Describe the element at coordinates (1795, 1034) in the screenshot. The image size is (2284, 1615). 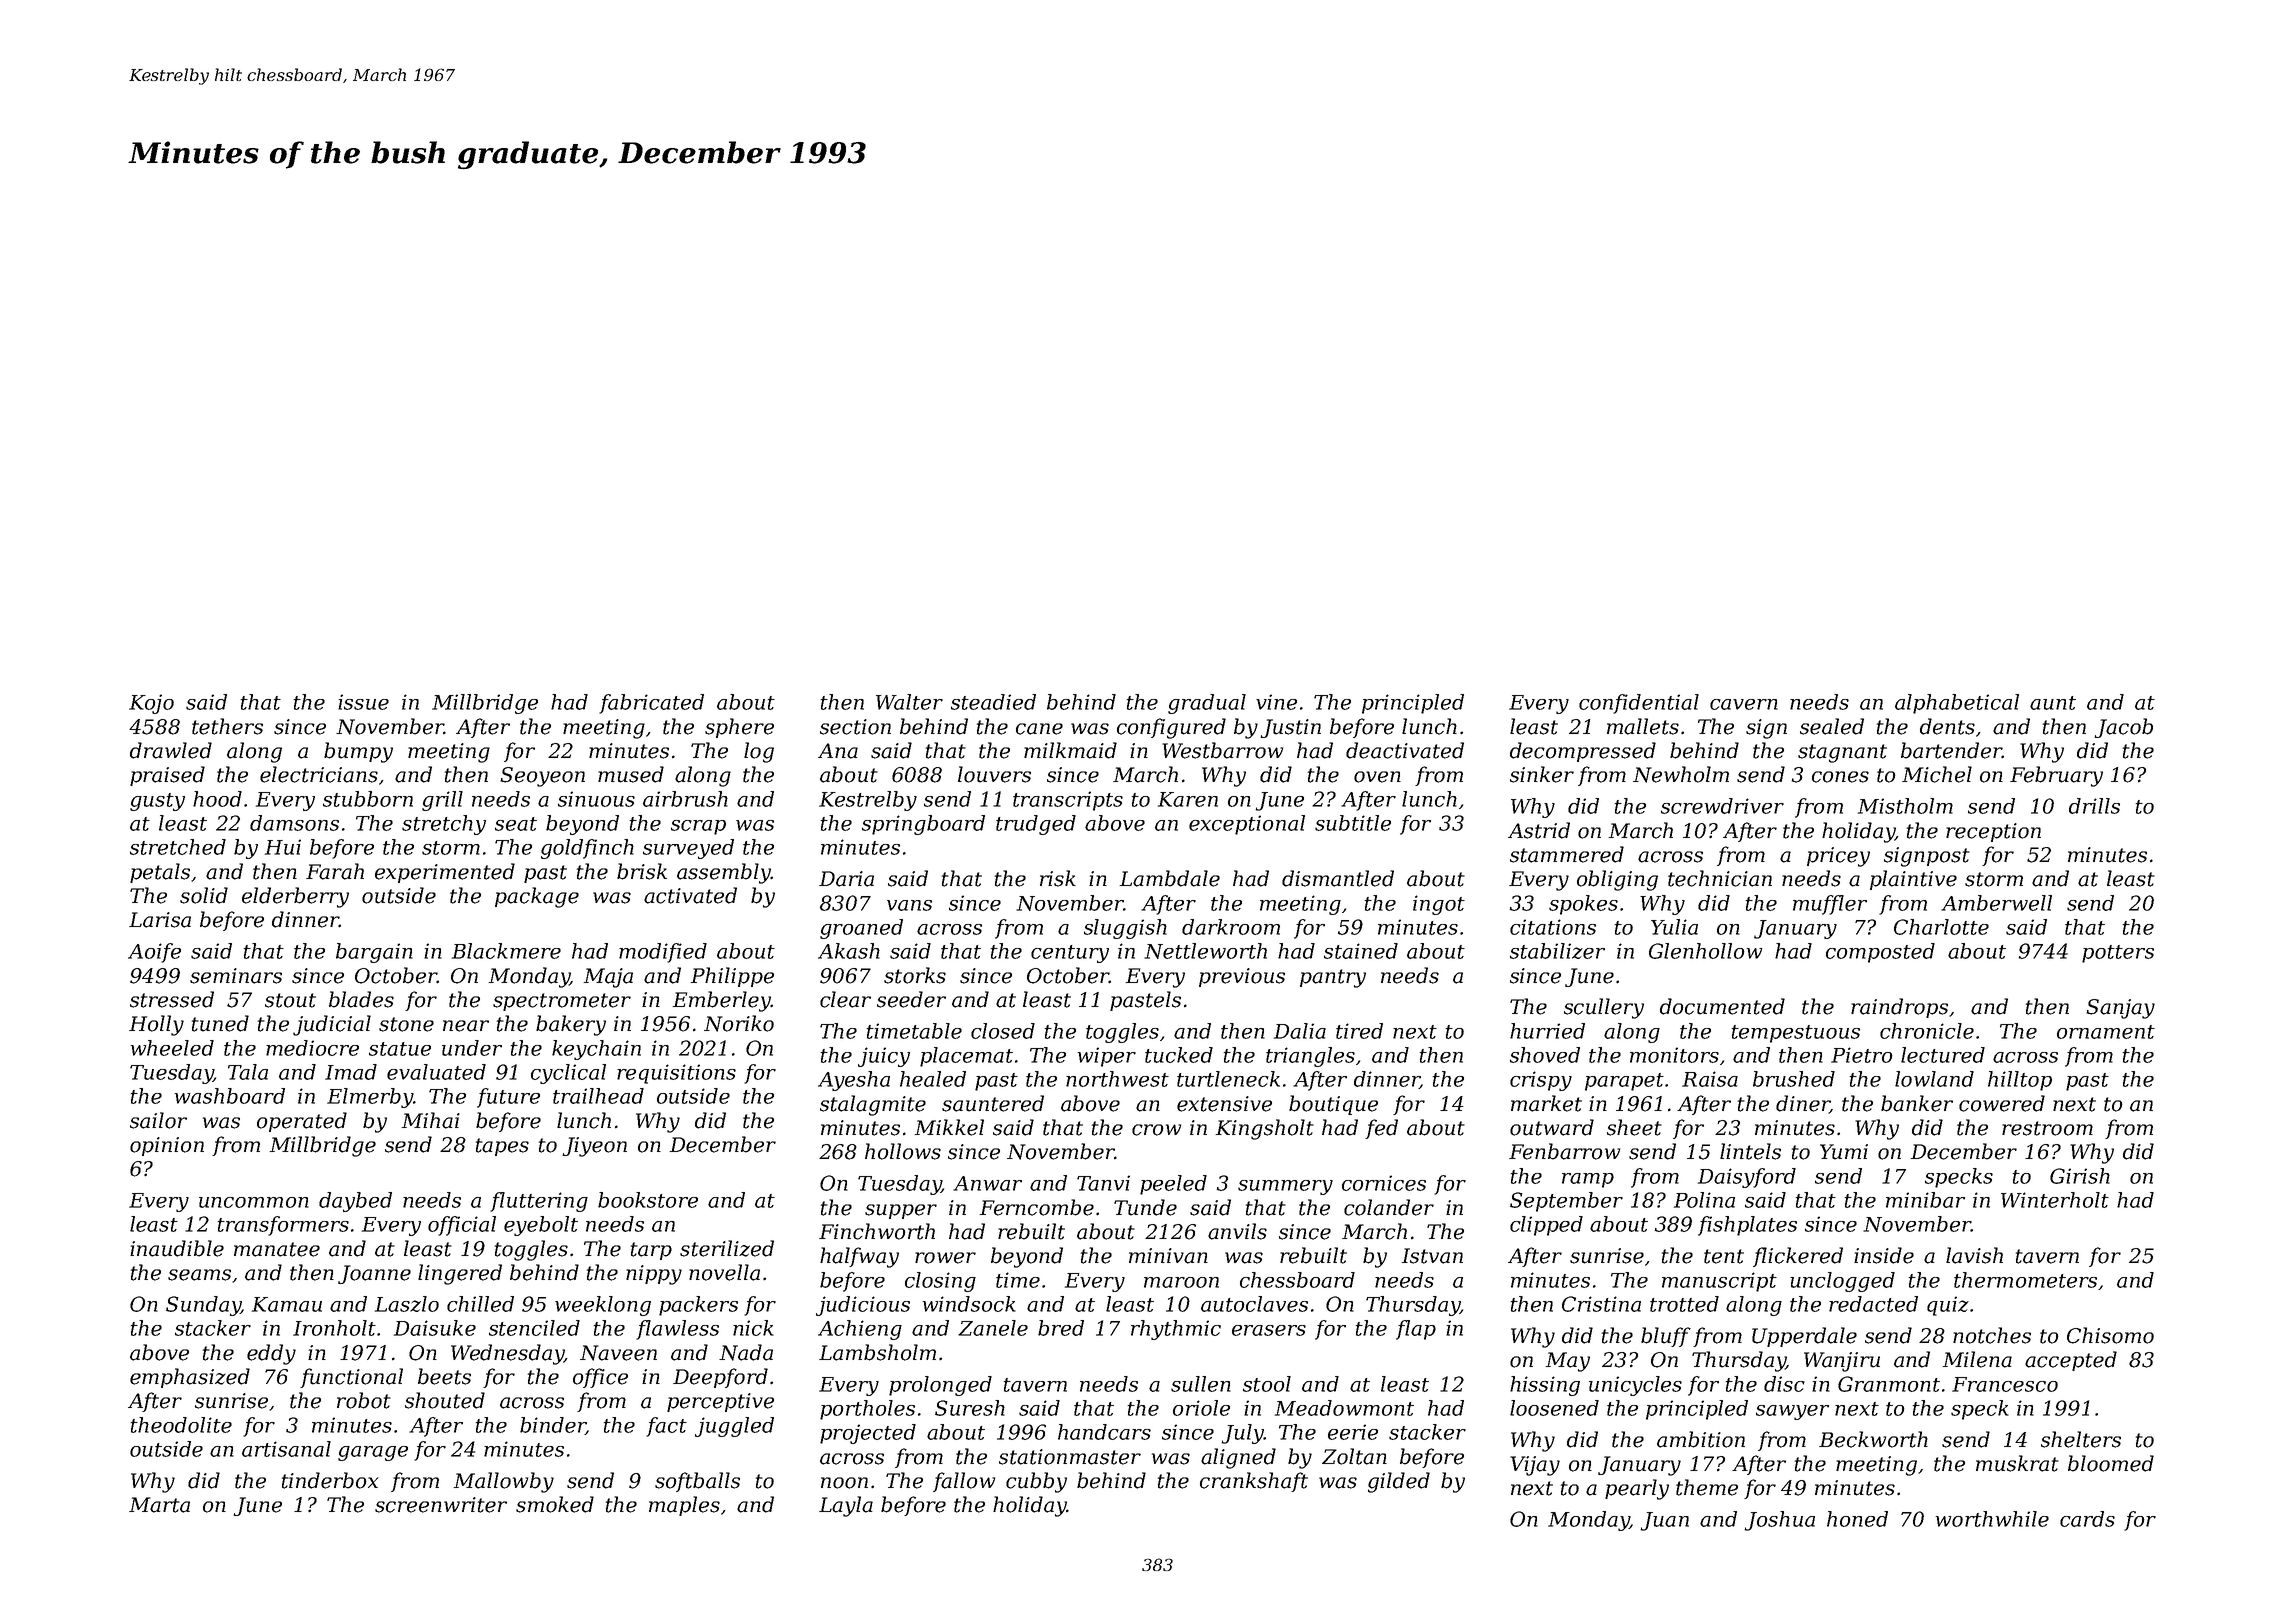
I see `tempestuous` at that location.
